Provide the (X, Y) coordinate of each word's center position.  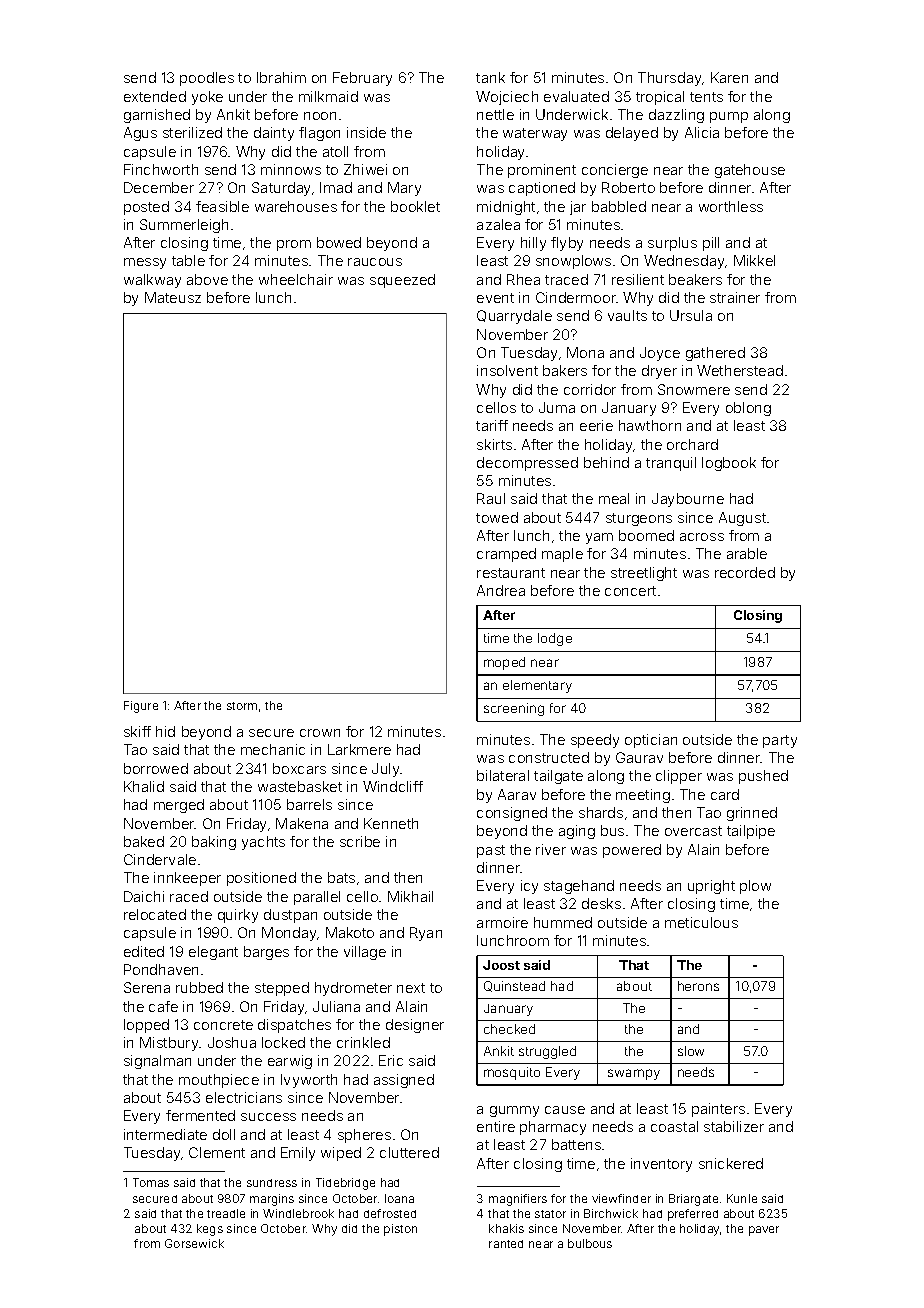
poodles (207, 79)
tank (490, 77)
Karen (729, 77)
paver (764, 1231)
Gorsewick (194, 1243)
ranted (506, 1244)
